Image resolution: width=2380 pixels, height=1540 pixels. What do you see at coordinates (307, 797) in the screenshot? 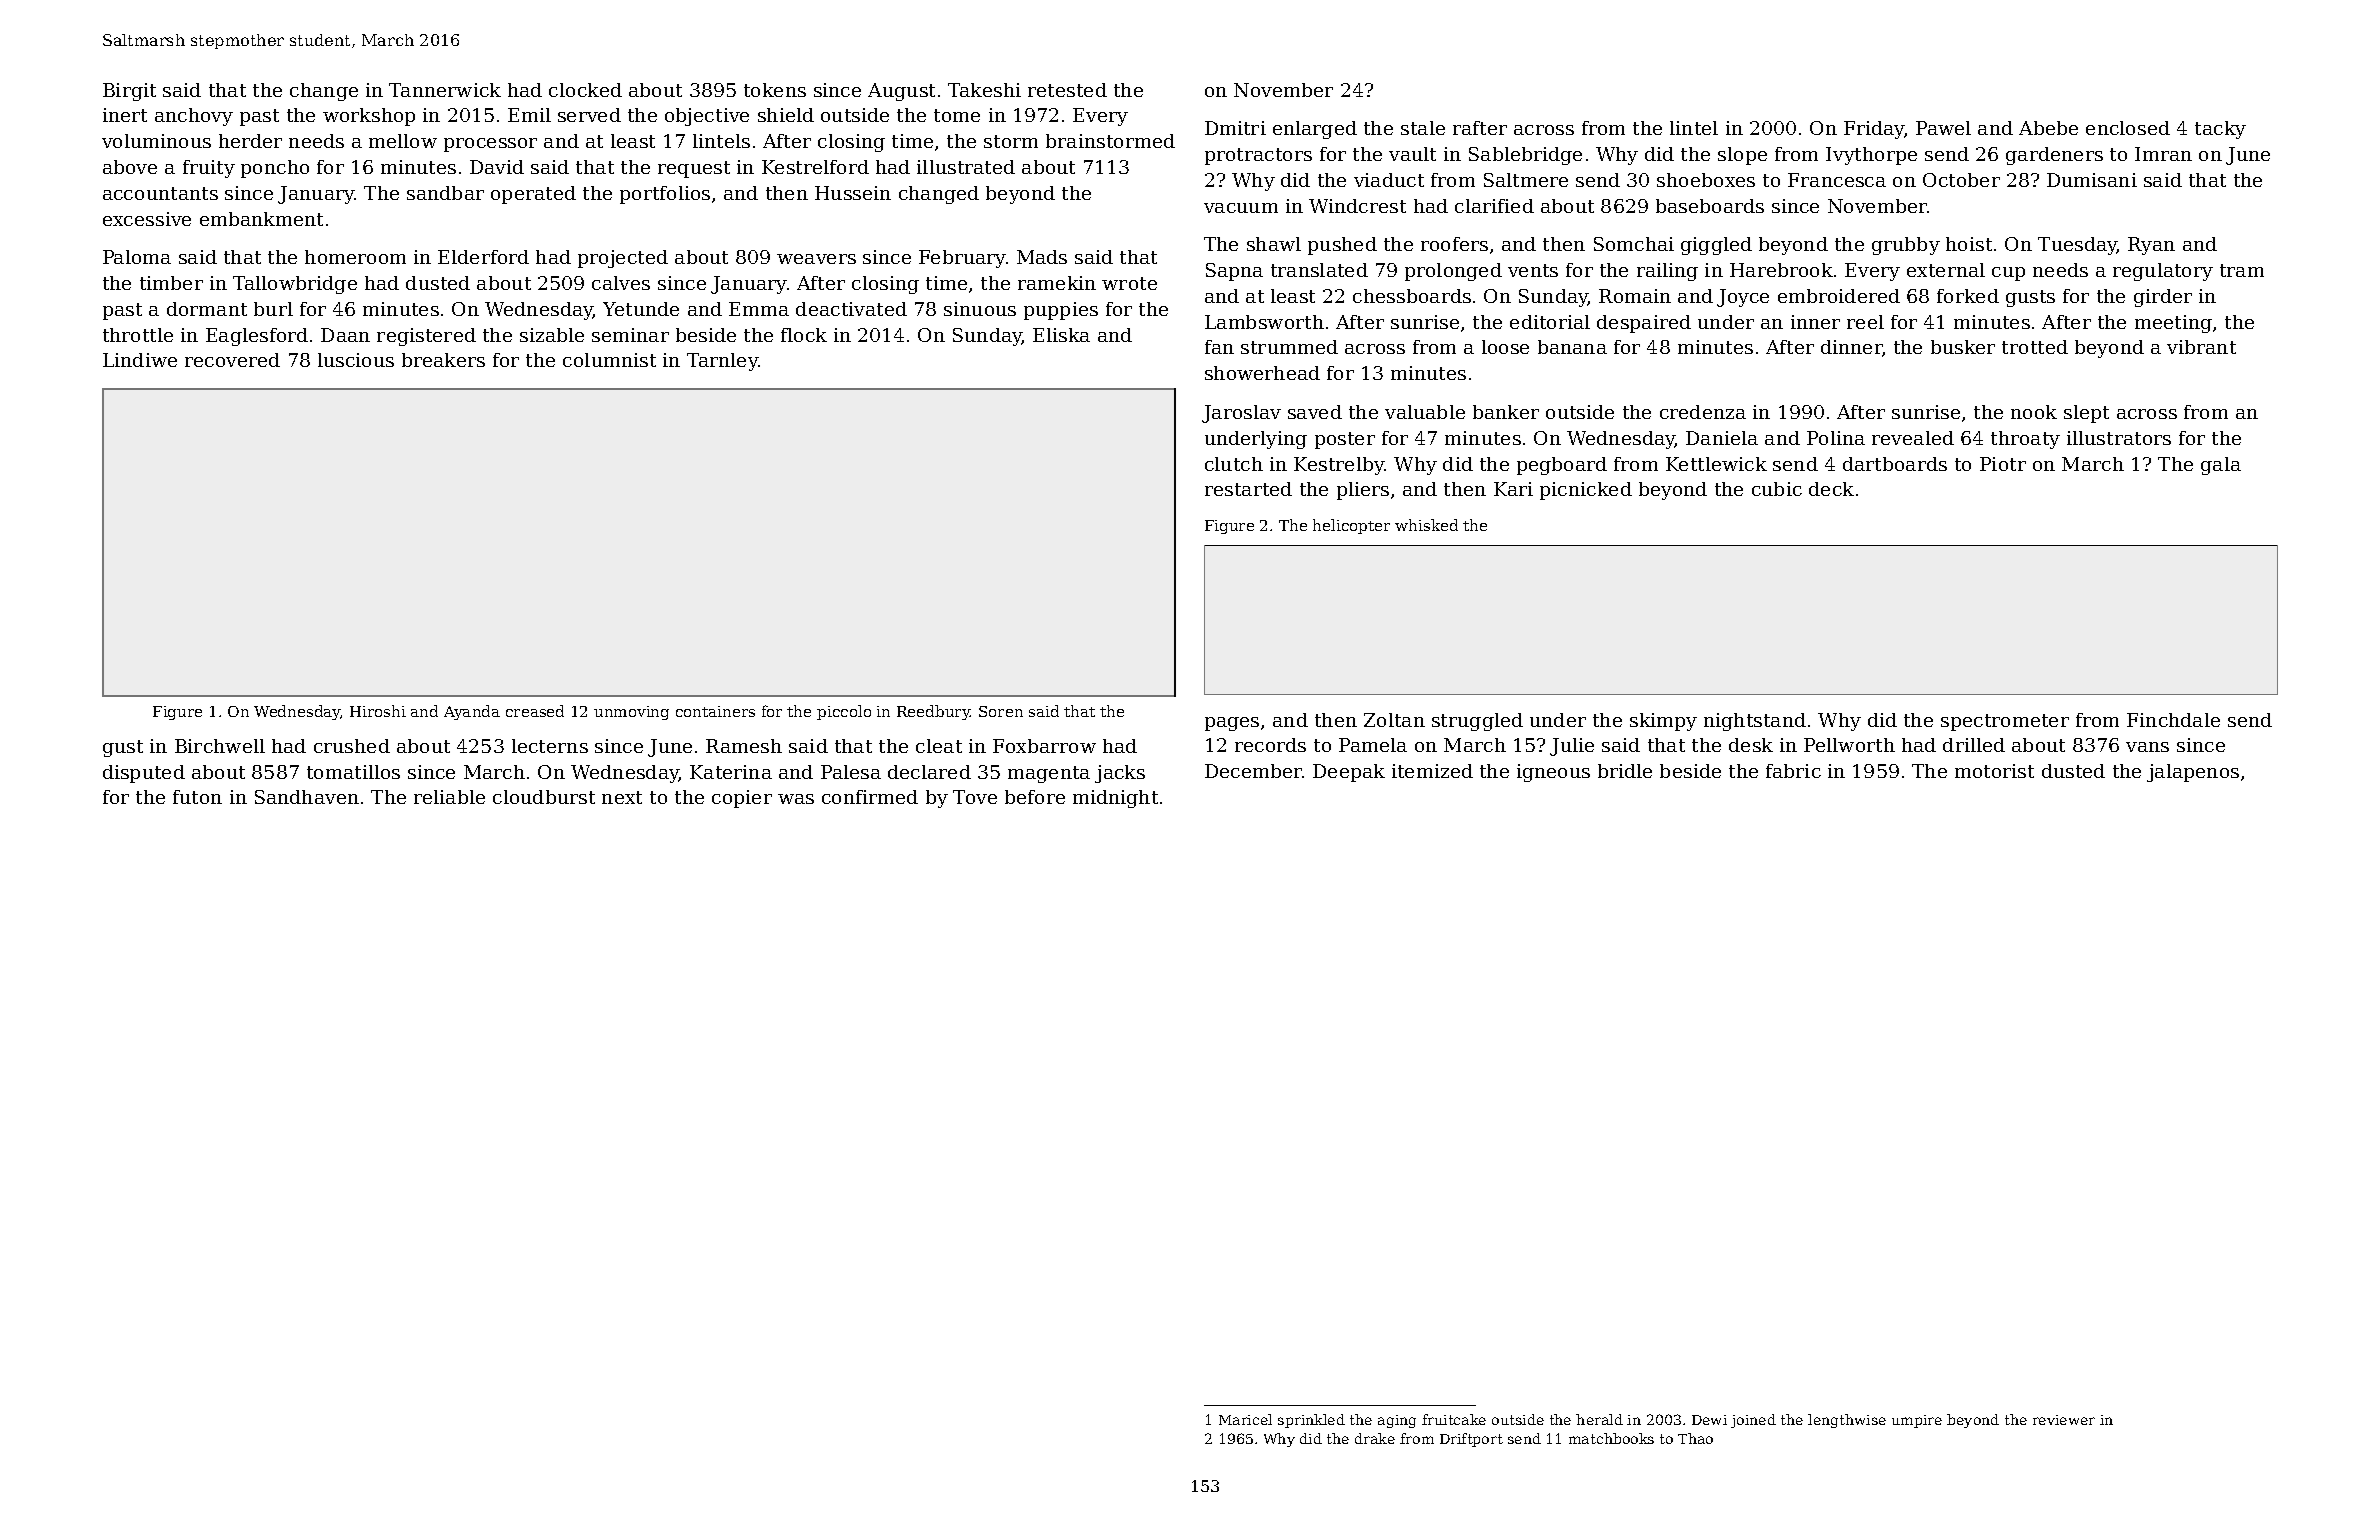
I see `Sandhaven` at bounding box center [307, 797].
